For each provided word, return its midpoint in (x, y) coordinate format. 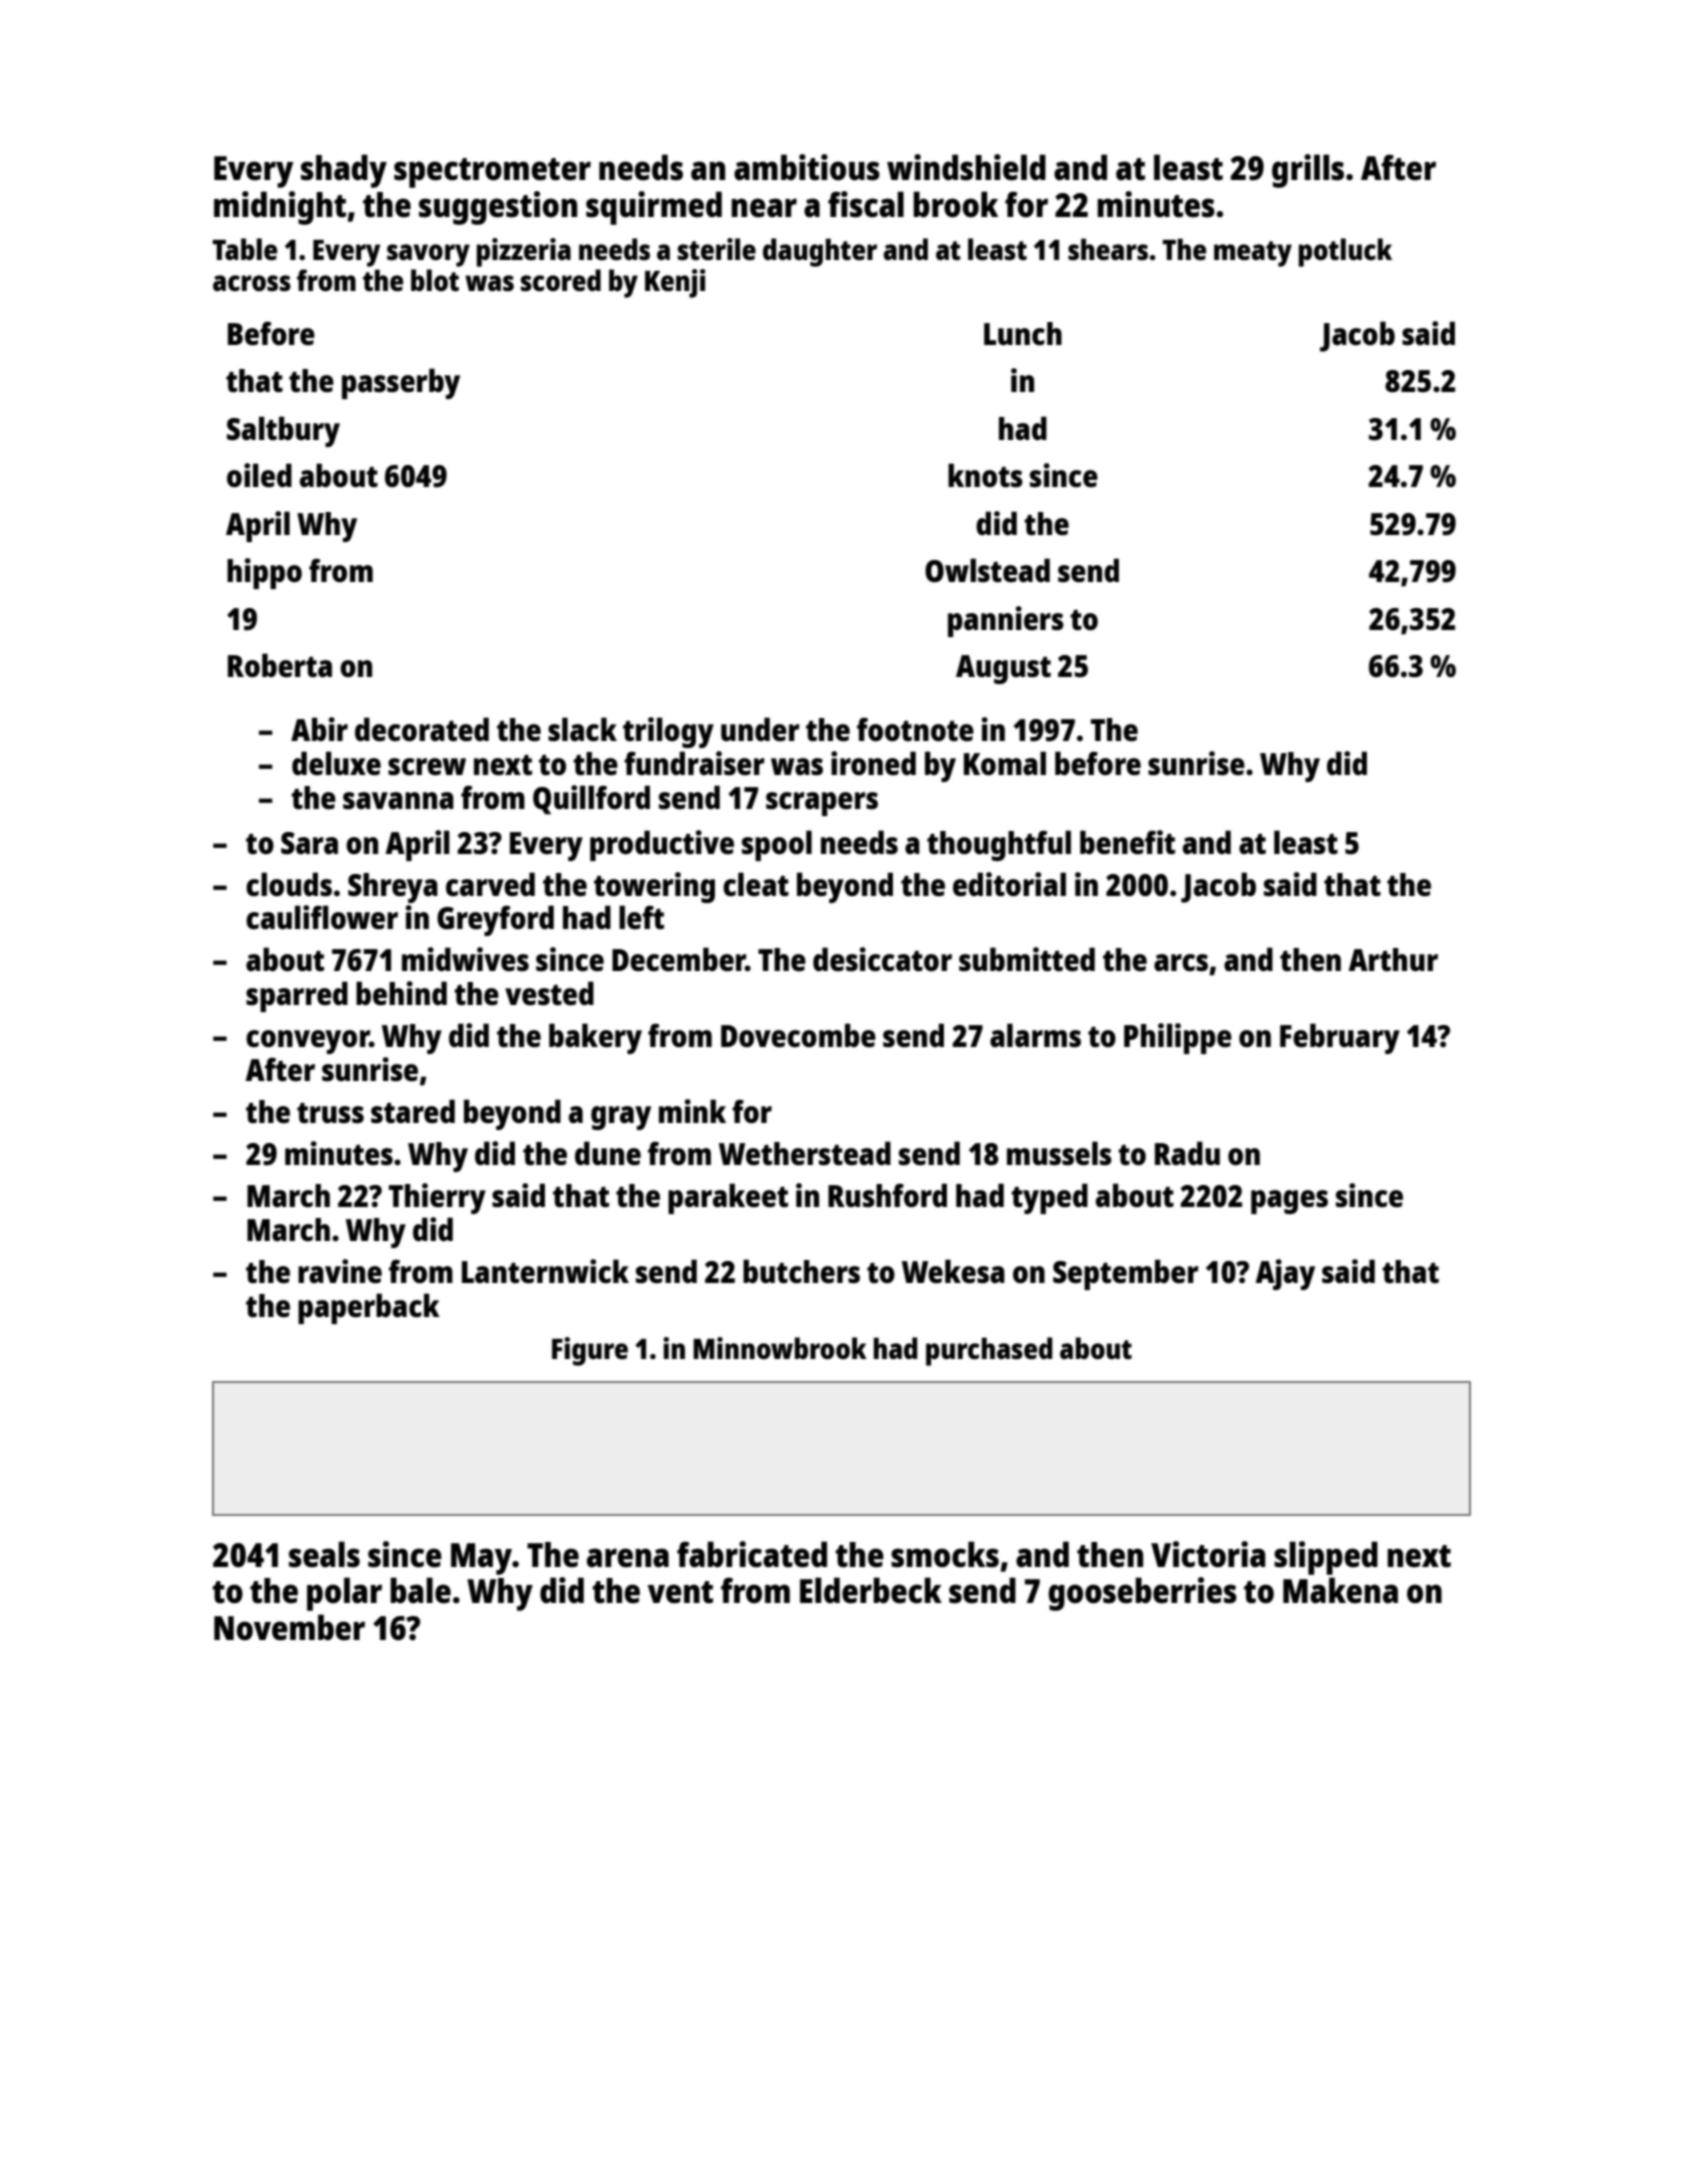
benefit (1127, 842)
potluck (1345, 252)
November (289, 1627)
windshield (966, 167)
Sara (309, 843)
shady (344, 171)
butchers (801, 1271)
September (1126, 1274)
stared (413, 1111)
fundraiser (694, 763)
